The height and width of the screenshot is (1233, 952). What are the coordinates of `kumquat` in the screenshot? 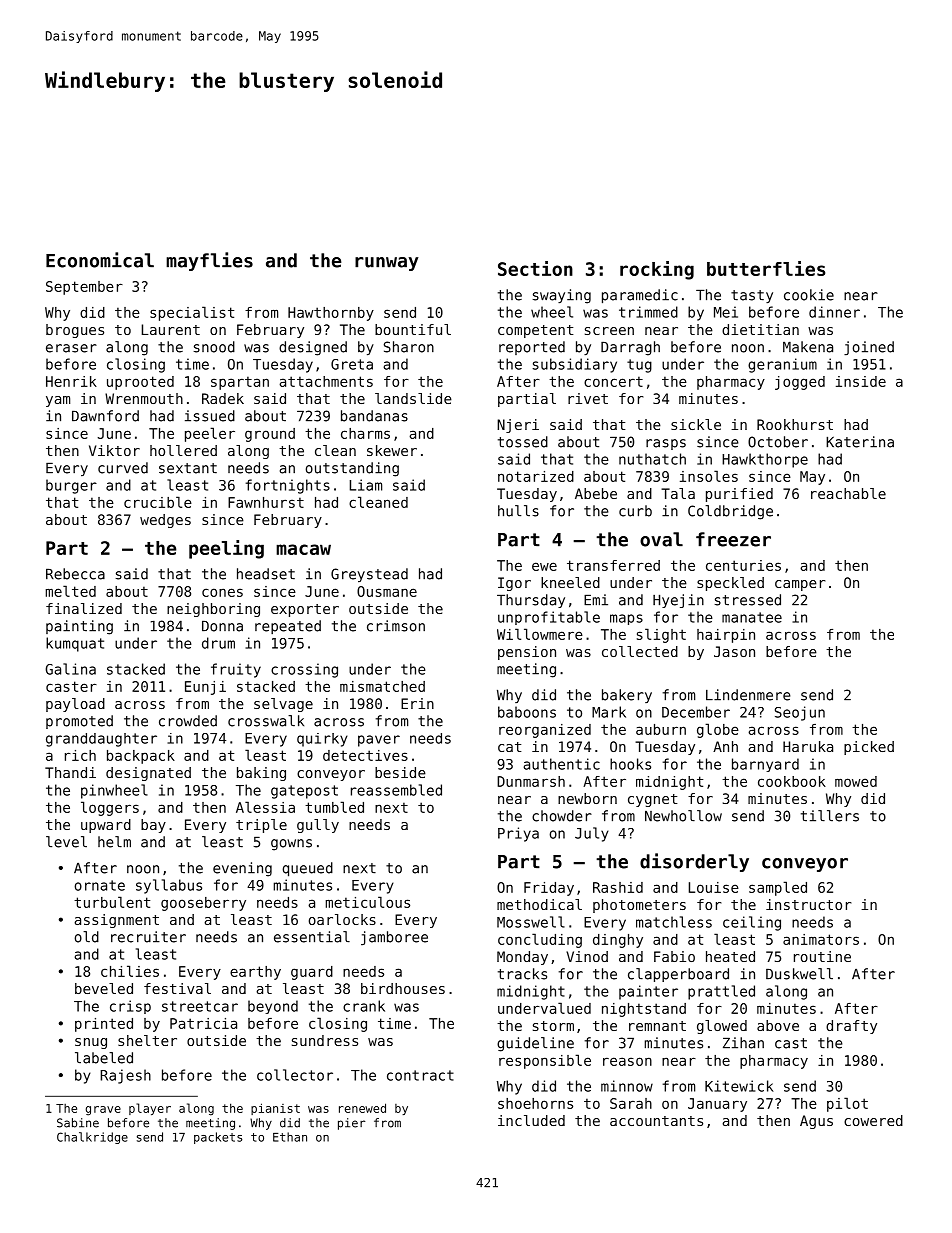 It's located at (75, 644).
